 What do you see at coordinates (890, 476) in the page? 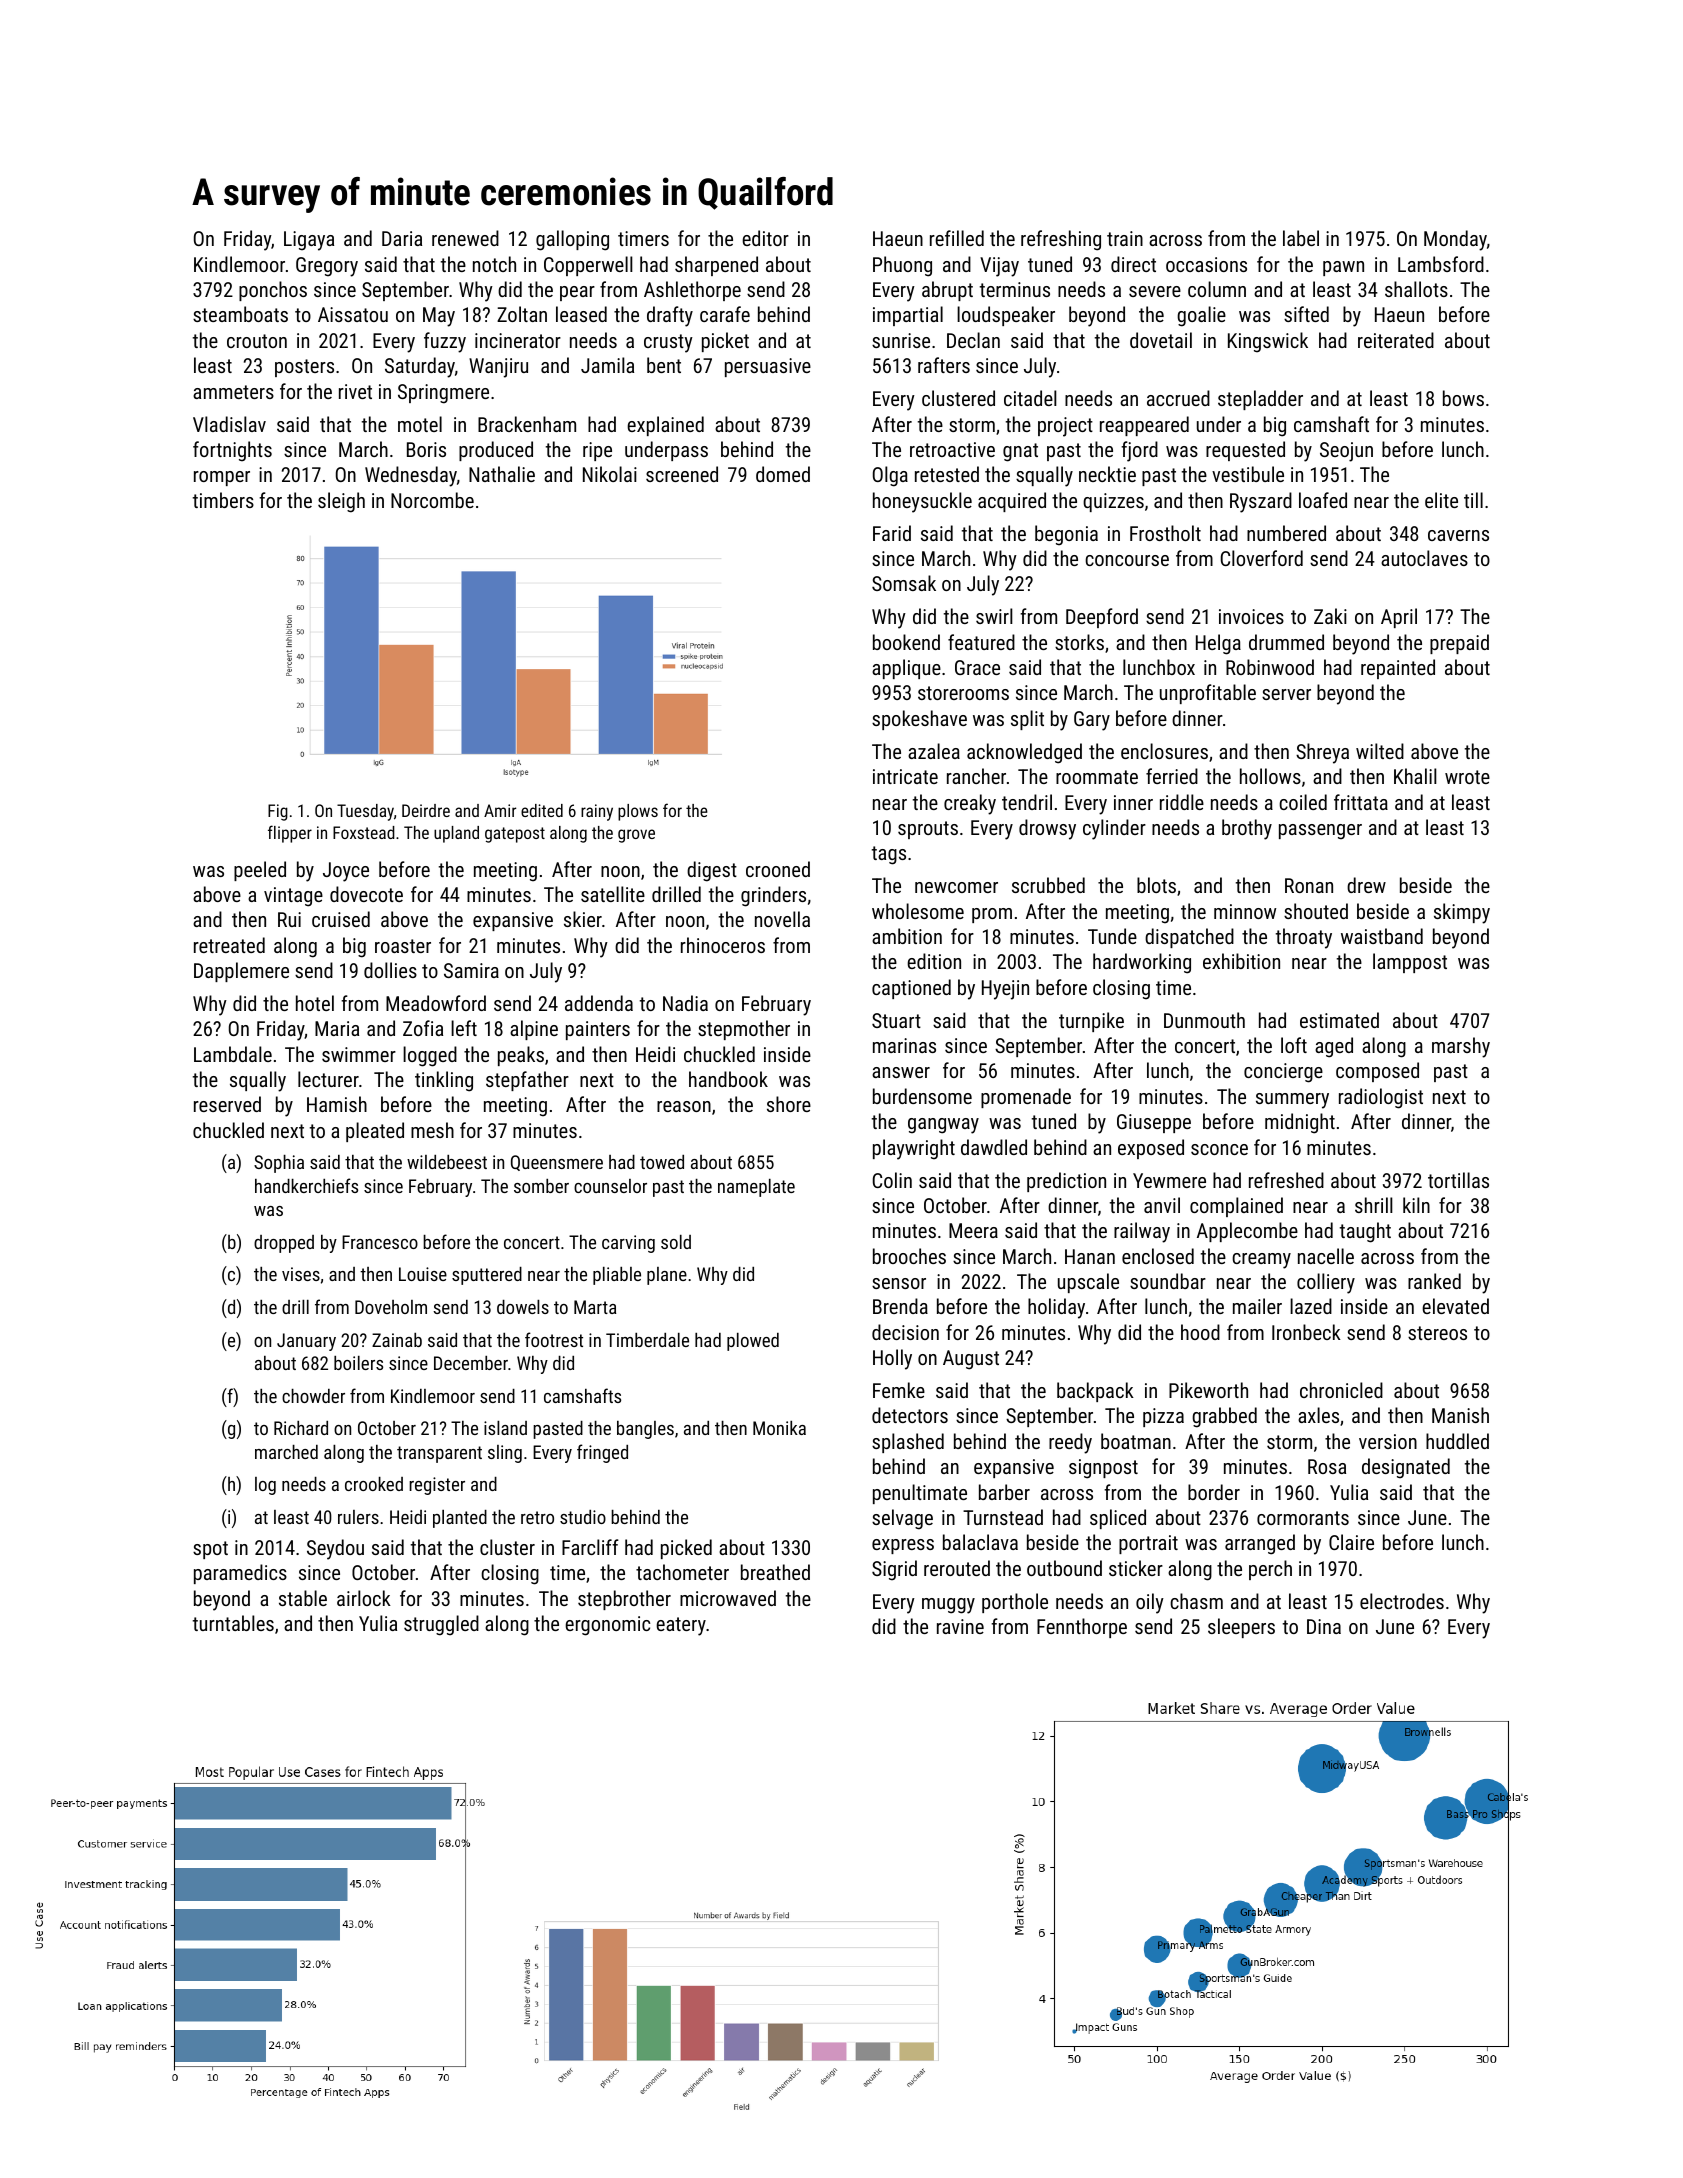
I see `Olga` at bounding box center [890, 476].
